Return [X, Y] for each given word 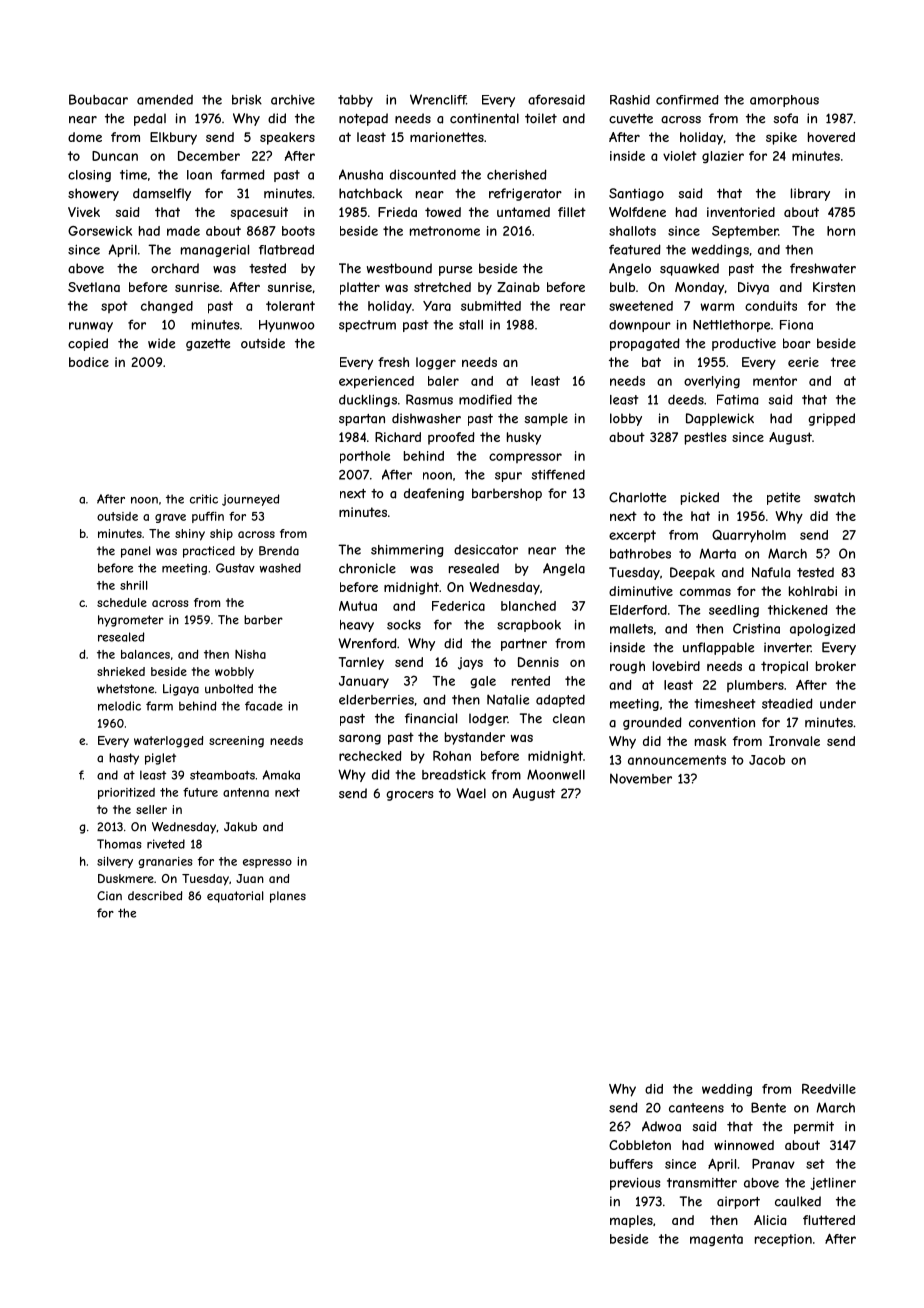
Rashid [630, 100]
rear [573, 307]
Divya [753, 288]
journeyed [250, 500]
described [155, 896]
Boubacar [98, 99]
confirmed [687, 100]
